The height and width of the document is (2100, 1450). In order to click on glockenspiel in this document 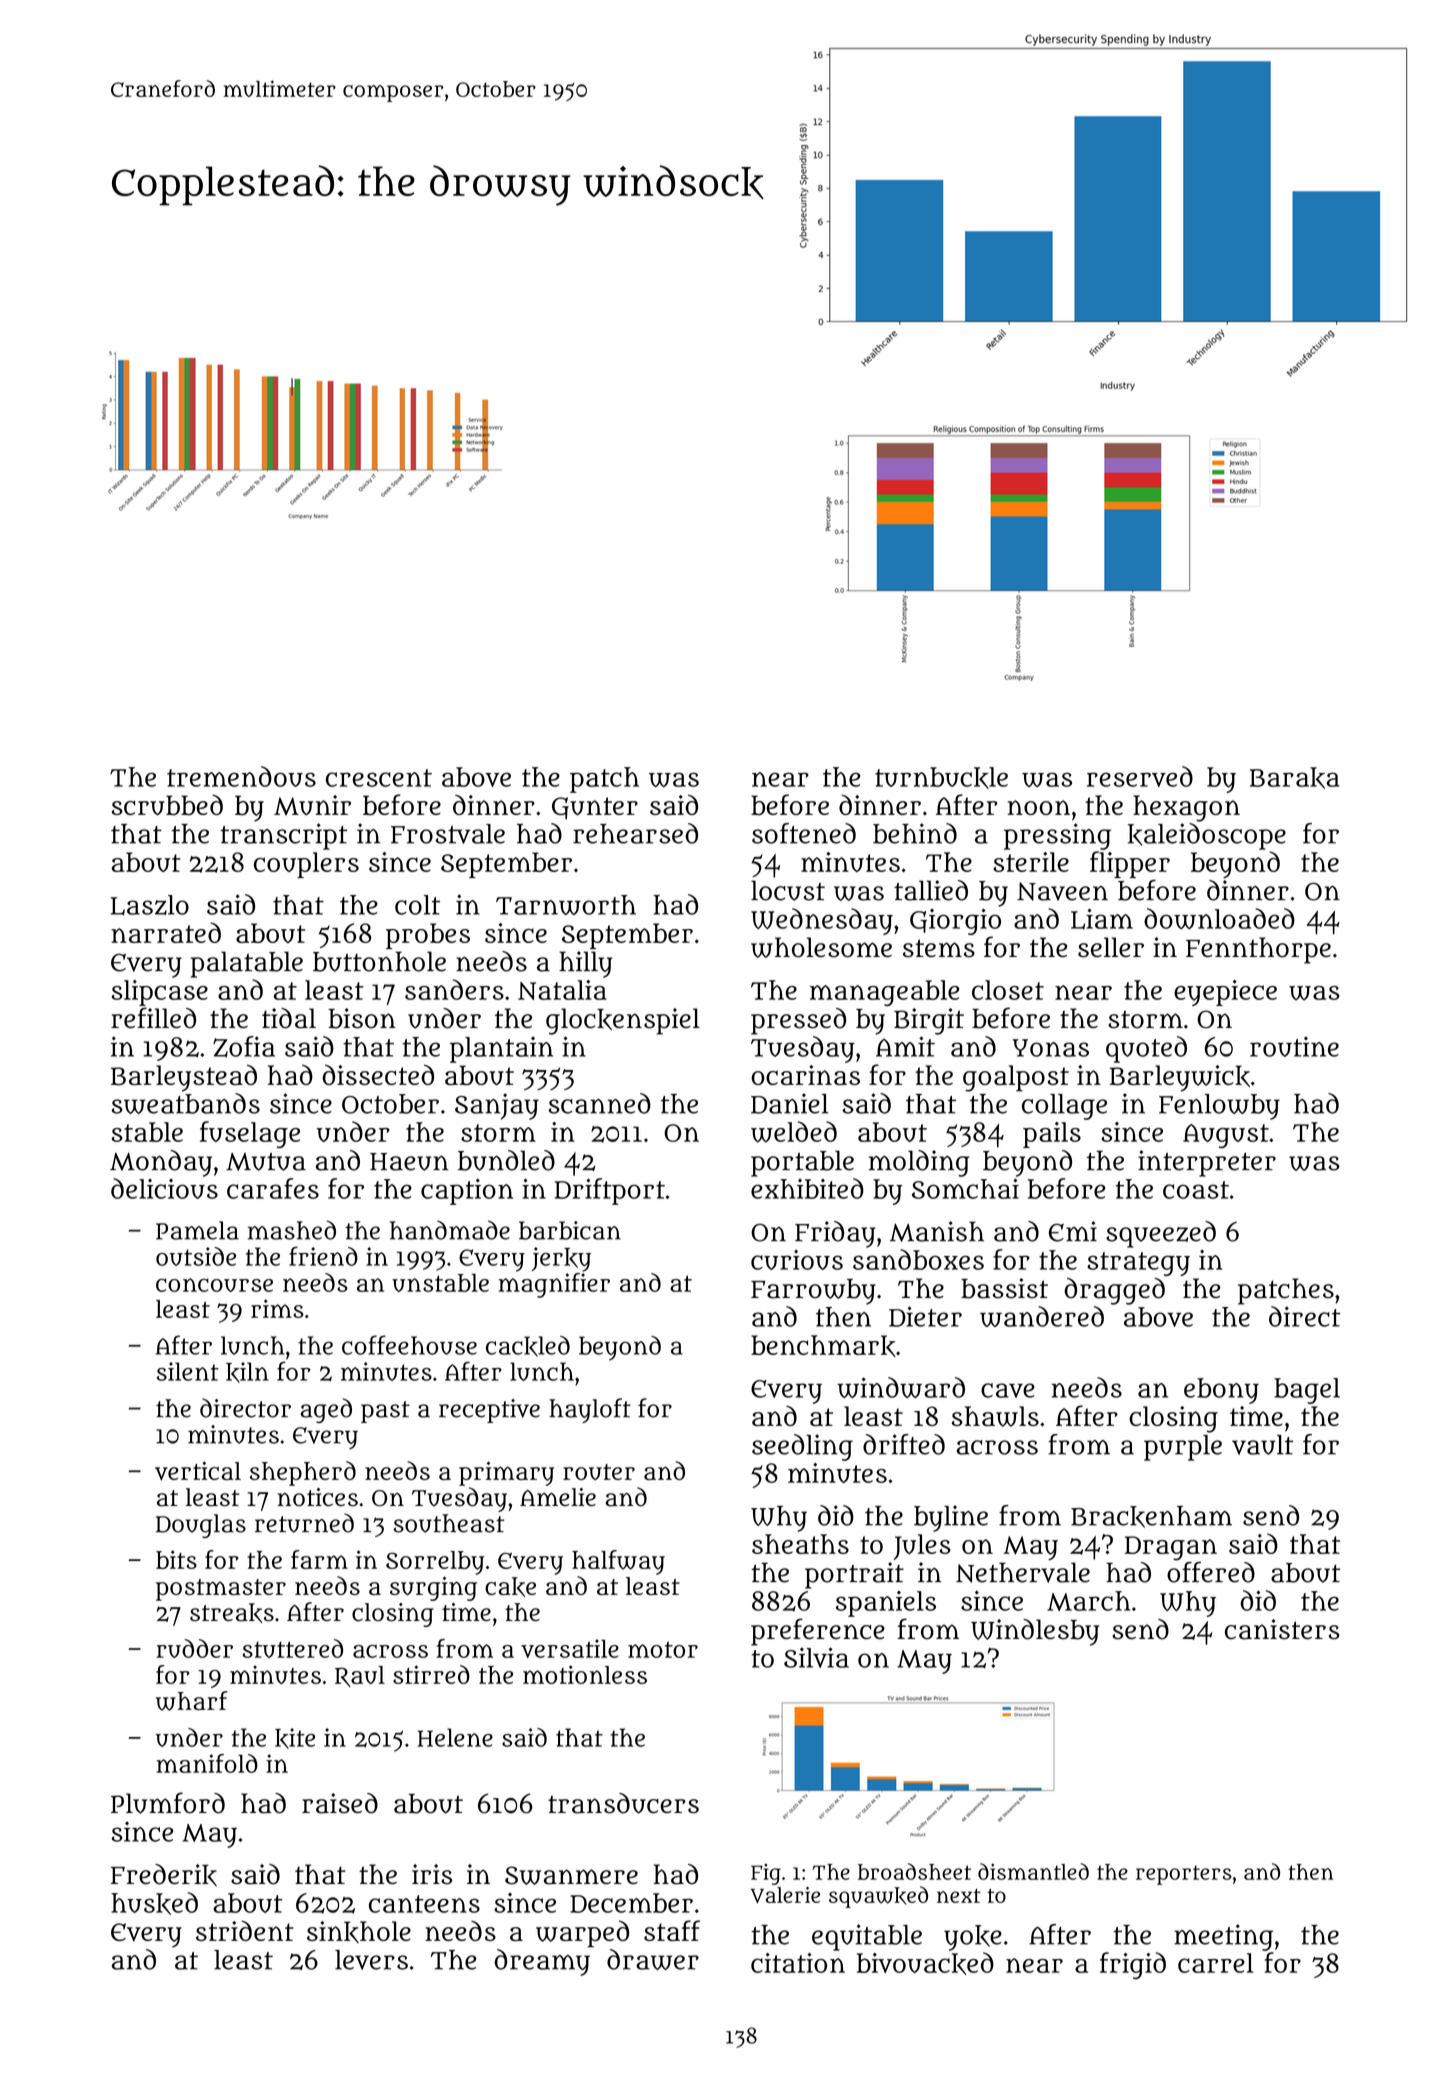, I will do `click(623, 1021)`.
